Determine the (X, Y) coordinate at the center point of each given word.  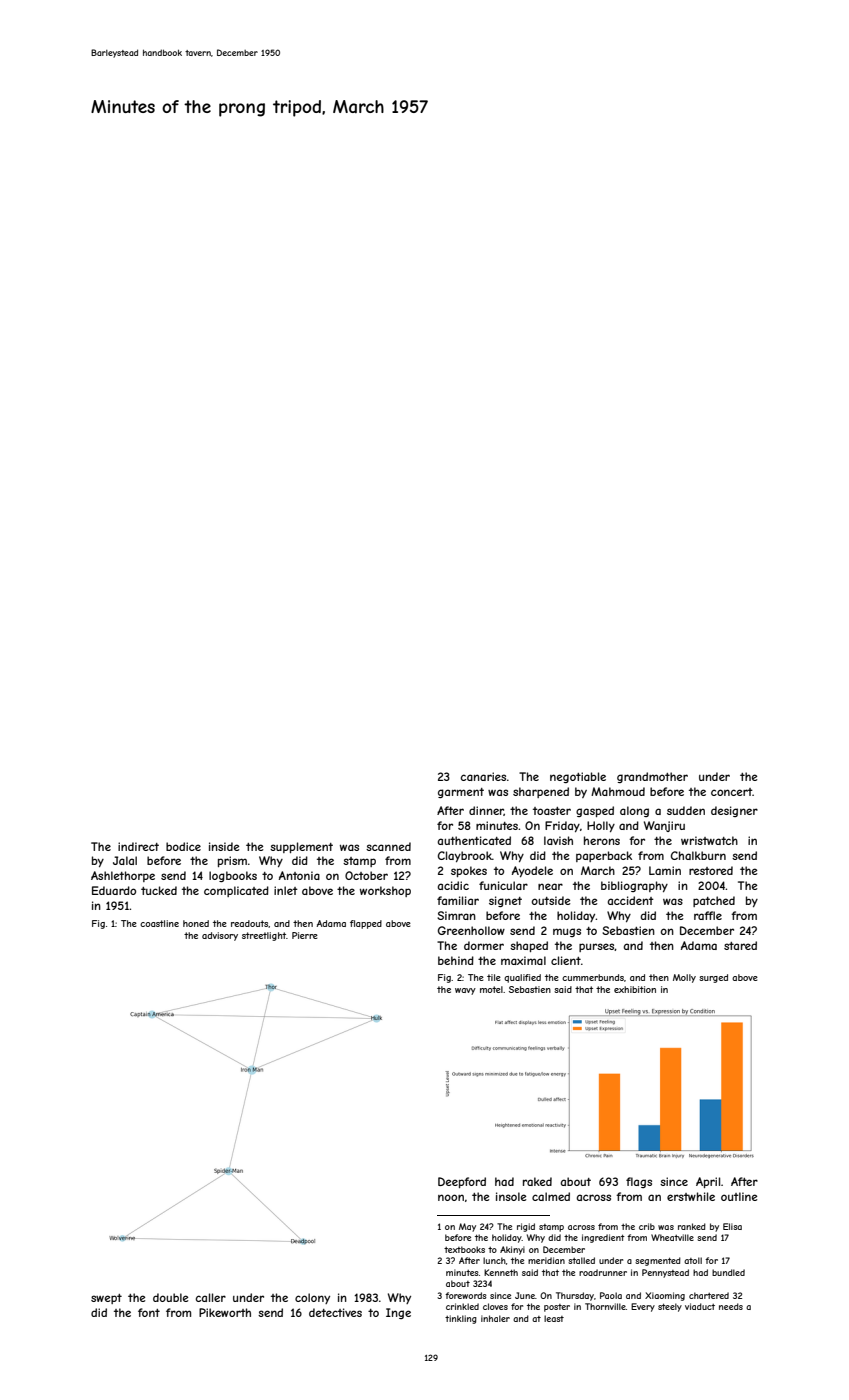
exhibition (635, 989)
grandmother (652, 777)
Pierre (305, 935)
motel (491, 989)
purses (597, 947)
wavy (465, 991)
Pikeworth (225, 1312)
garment (461, 793)
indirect (138, 846)
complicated (236, 891)
